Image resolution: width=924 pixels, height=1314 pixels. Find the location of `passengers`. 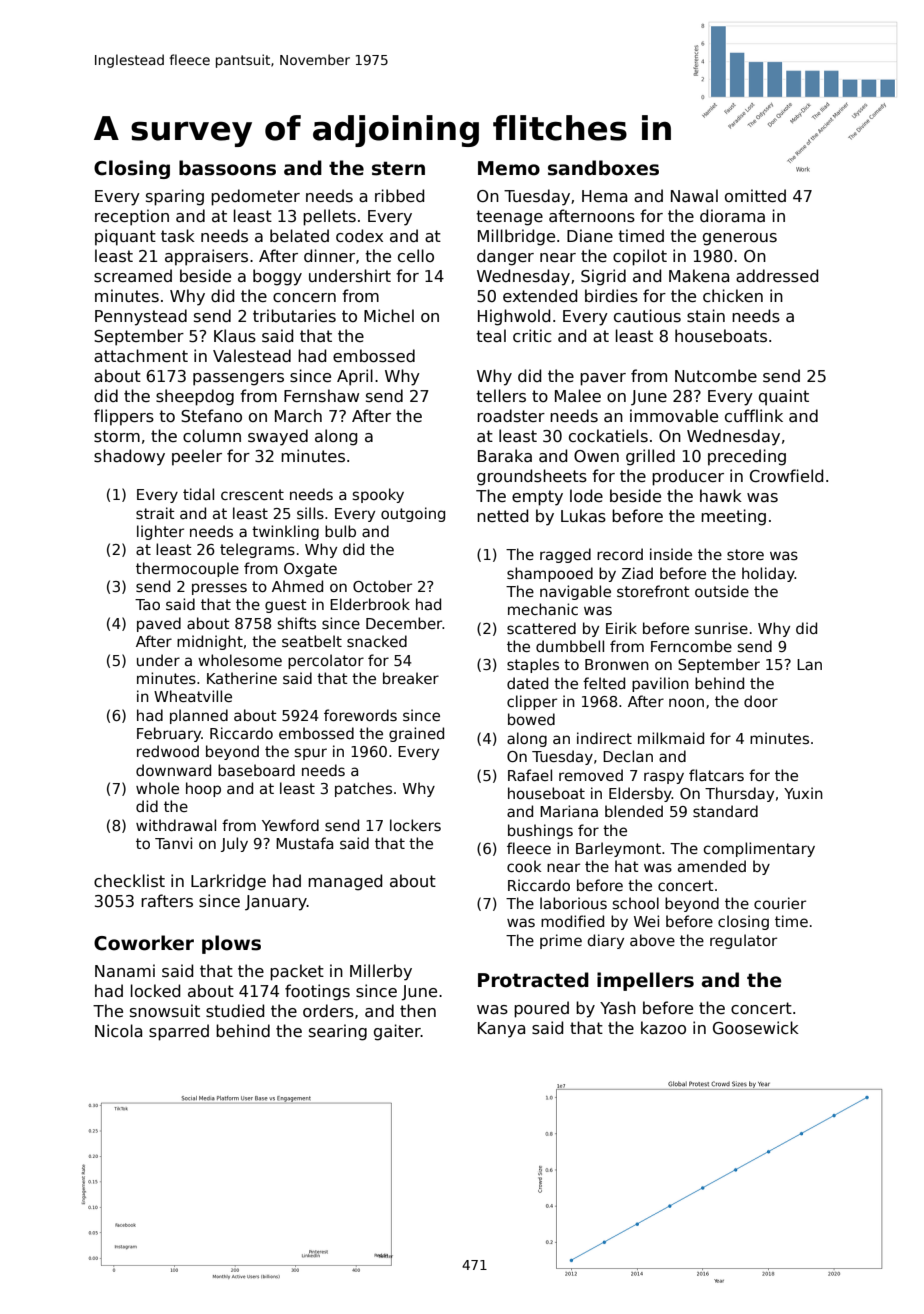

passengers is located at coordinates (238, 379).
